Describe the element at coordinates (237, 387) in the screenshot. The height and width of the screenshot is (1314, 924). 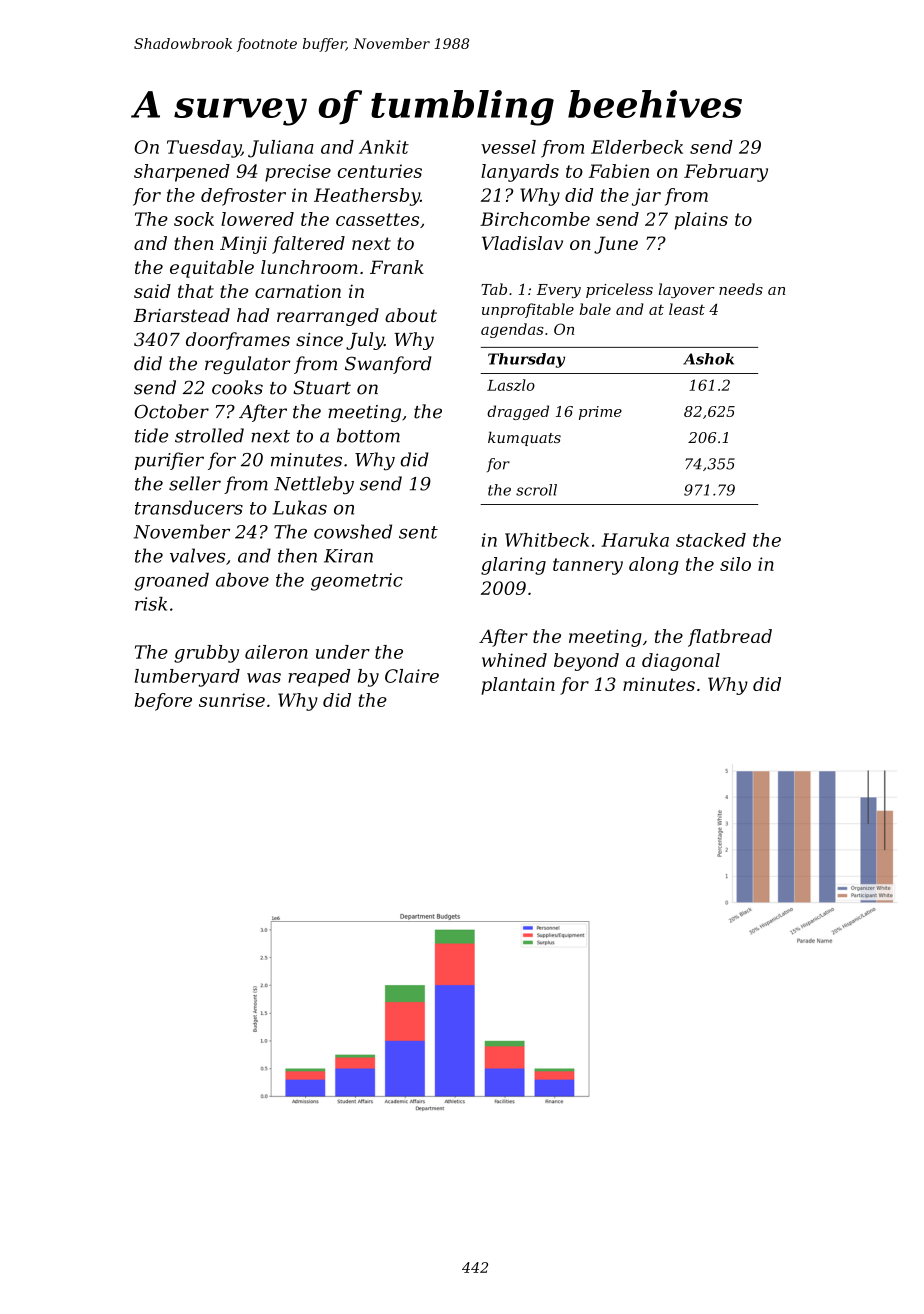
I see `cooks` at that location.
